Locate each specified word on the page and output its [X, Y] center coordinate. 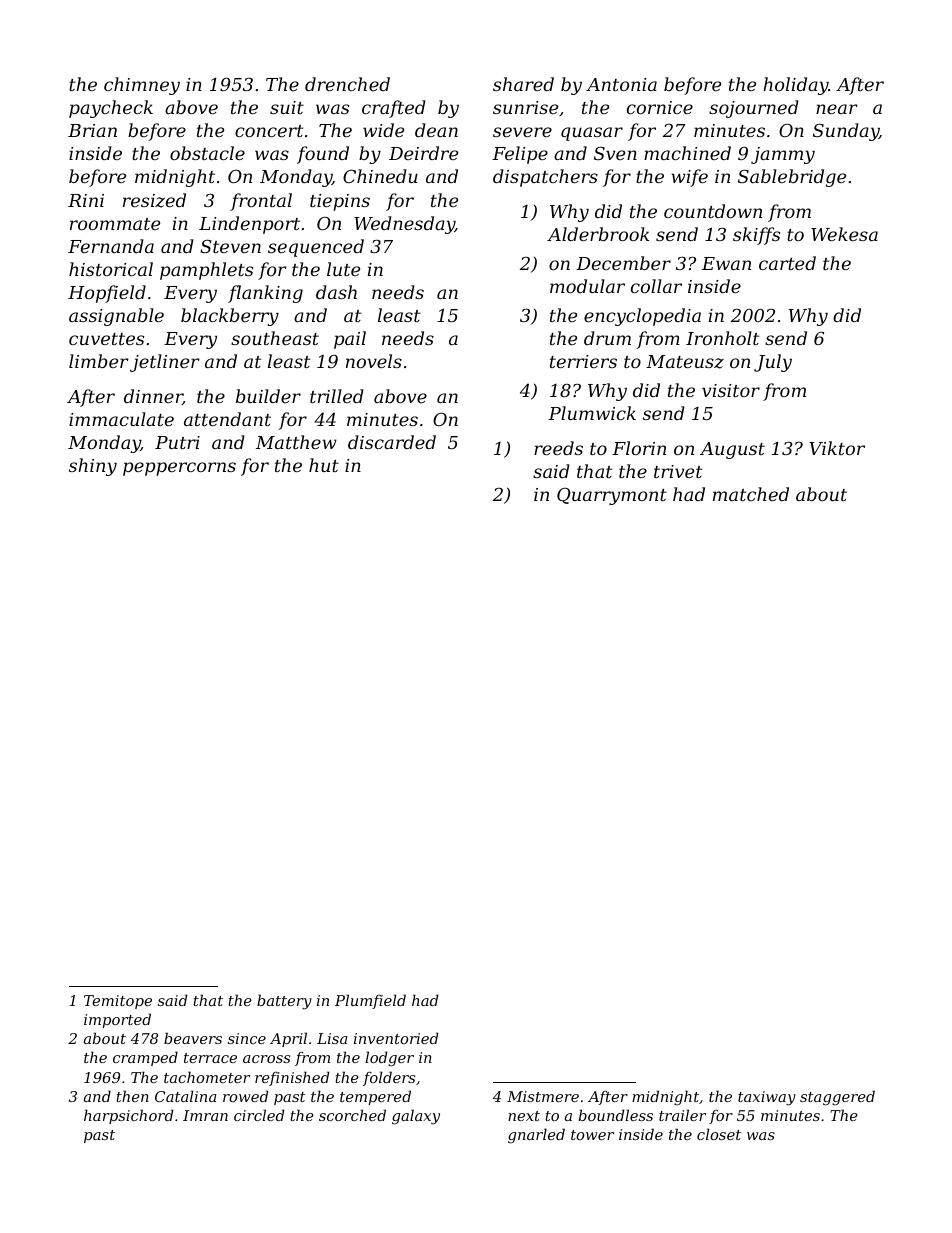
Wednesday [404, 225]
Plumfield [370, 1001]
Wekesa [844, 234]
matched [751, 494]
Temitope [118, 1002]
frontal [261, 202]
